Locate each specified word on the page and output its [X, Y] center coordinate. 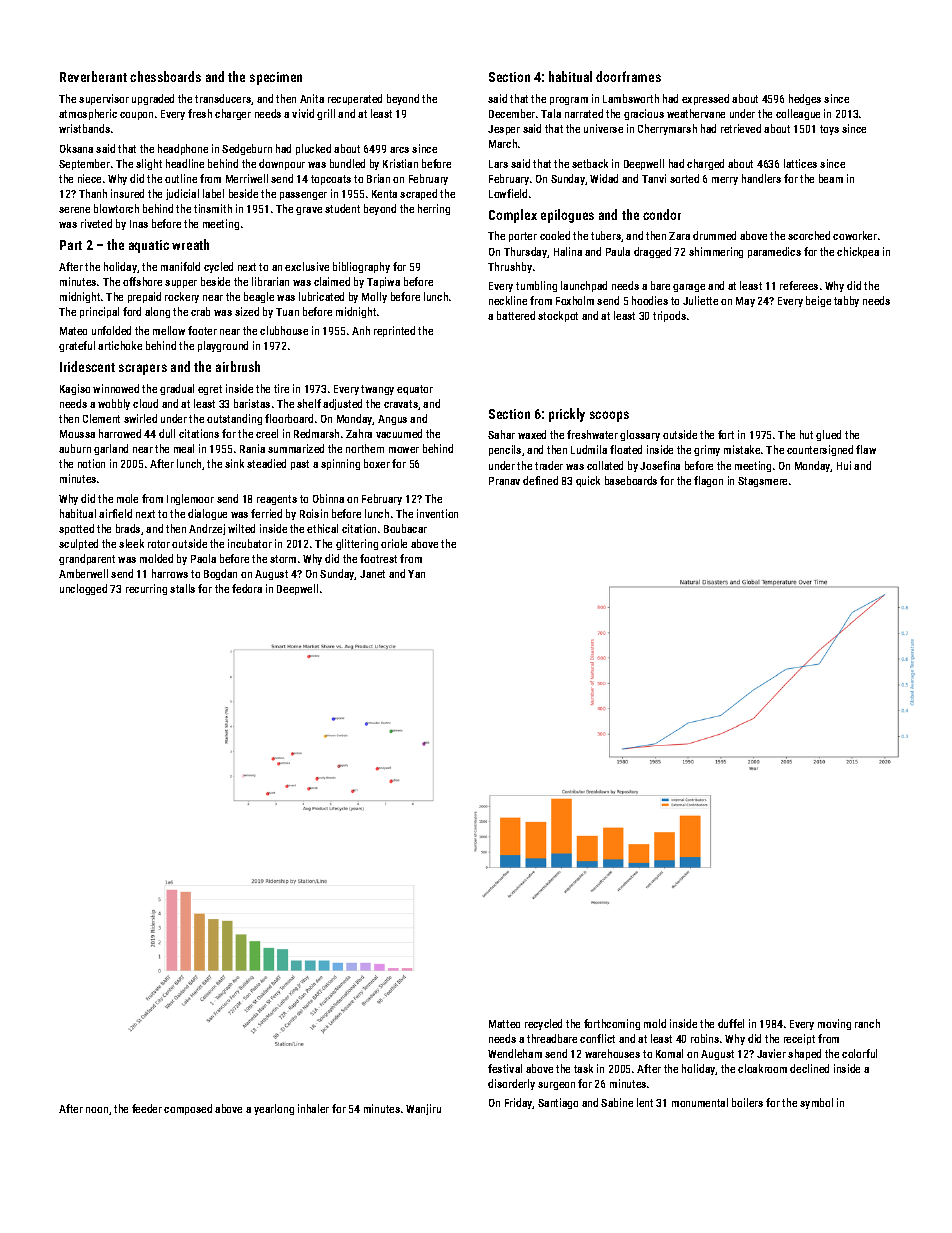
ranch [867, 1023]
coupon [136, 116]
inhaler [313, 1108]
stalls [182, 588]
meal [184, 448]
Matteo [504, 1024]
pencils [505, 450]
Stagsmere [762, 482]
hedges [805, 99]
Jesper [504, 130]
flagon [708, 481]
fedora [247, 588]
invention [437, 513]
